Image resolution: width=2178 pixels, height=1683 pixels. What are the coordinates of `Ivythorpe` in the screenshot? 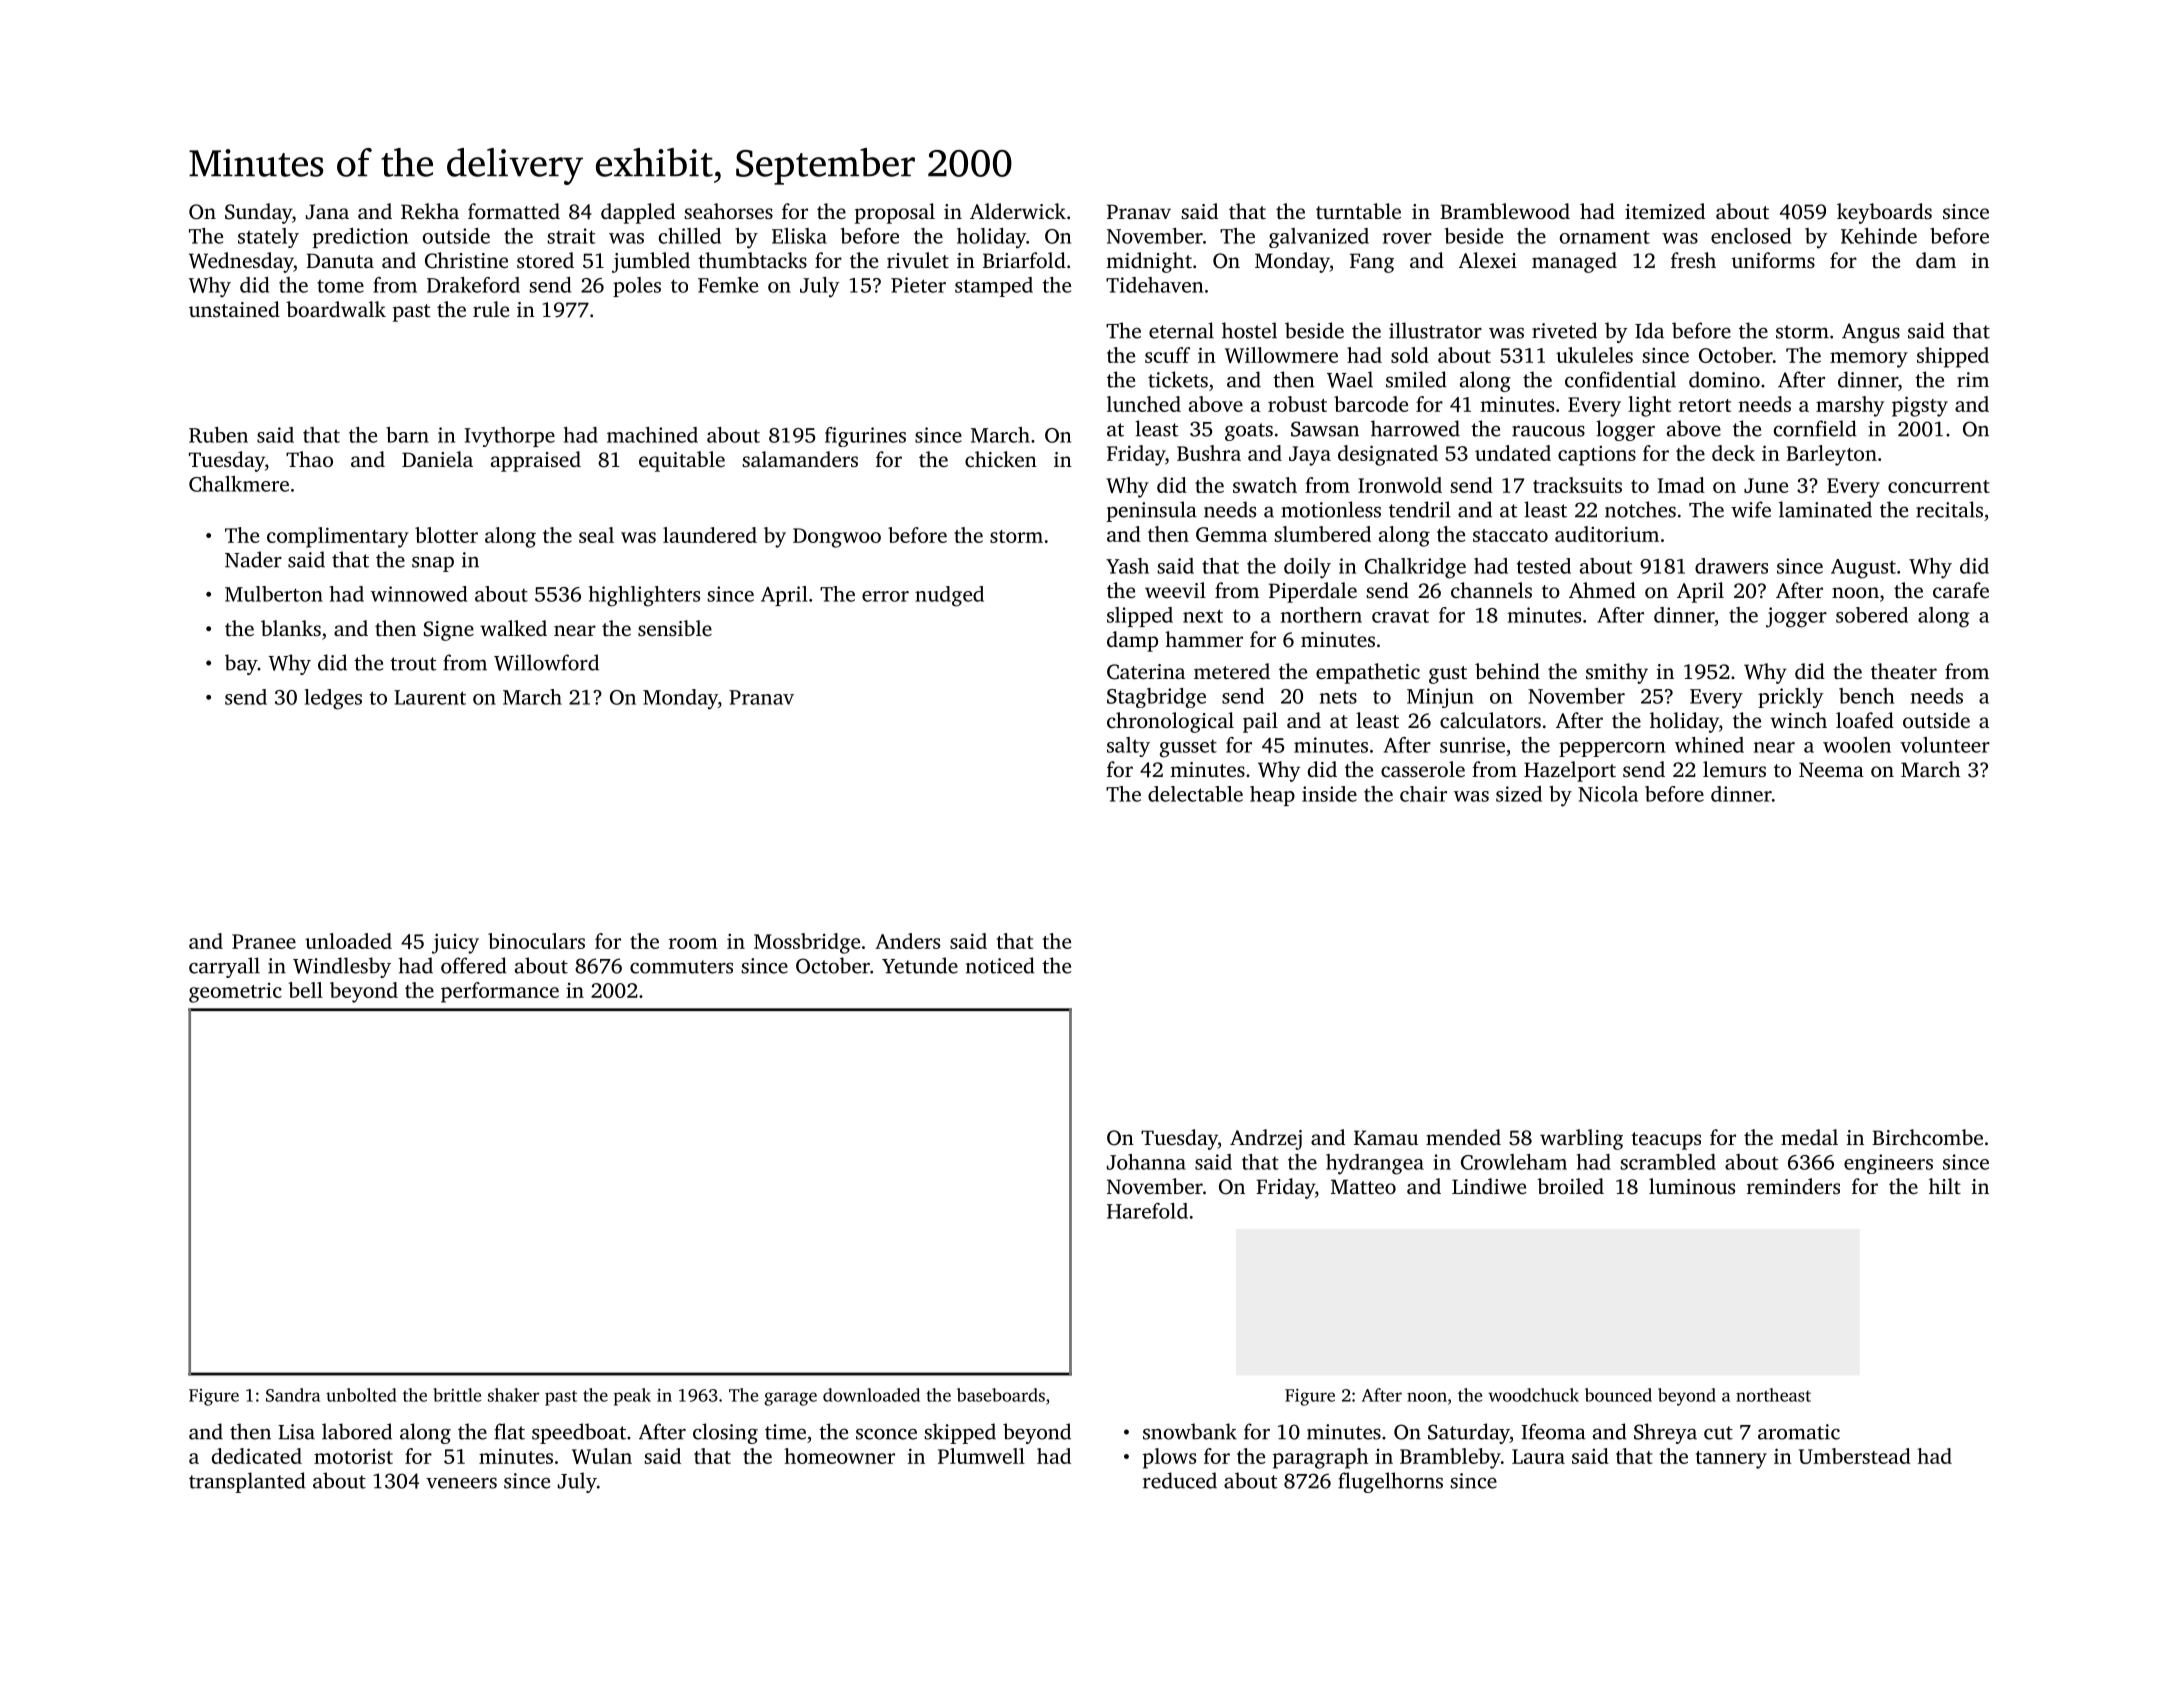 It's located at (510, 437).
